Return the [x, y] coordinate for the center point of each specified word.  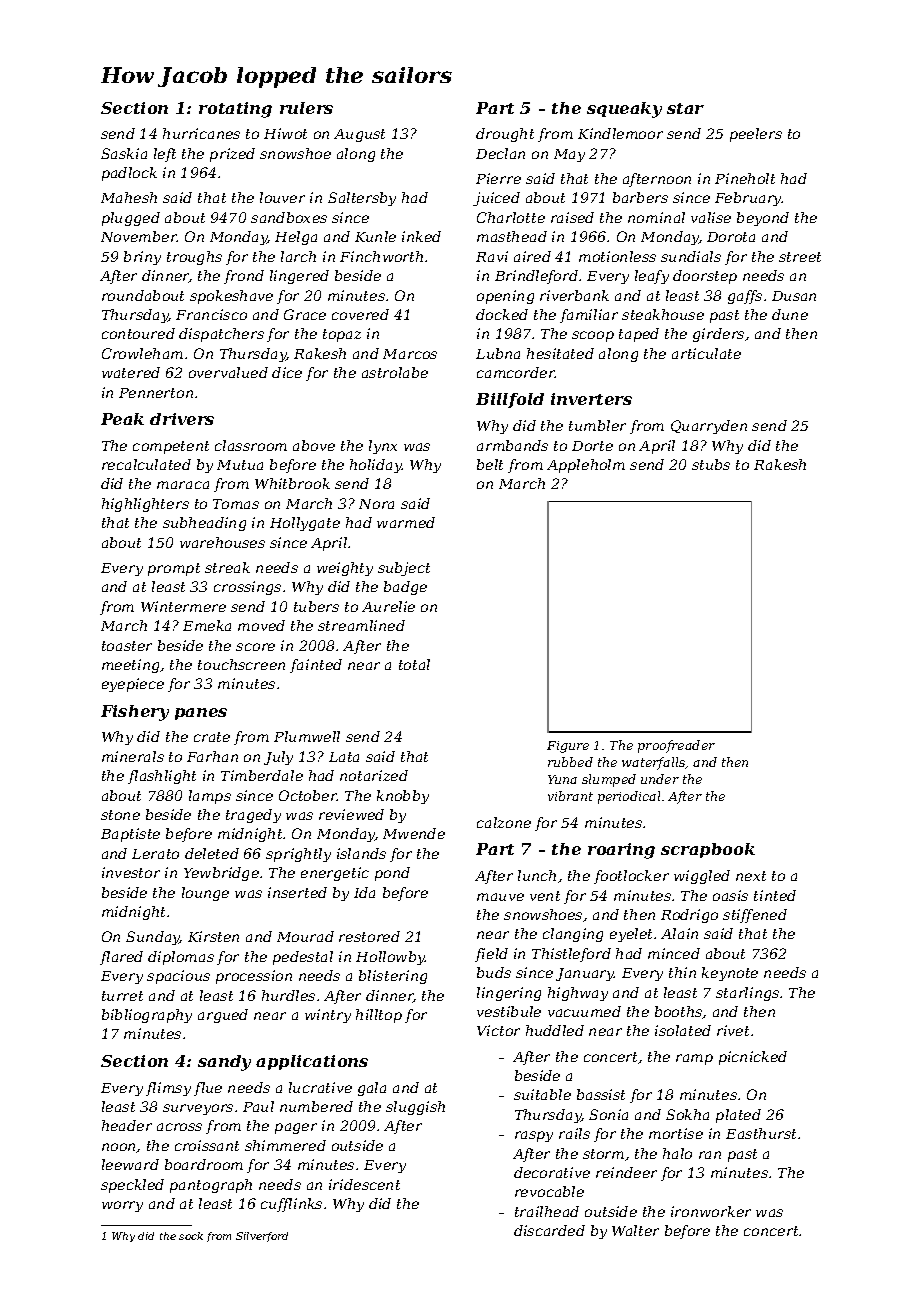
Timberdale [262, 775]
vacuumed [584, 1011]
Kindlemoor [620, 133]
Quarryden [709, 427]
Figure [568, 747]
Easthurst [761, 1133]
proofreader [676, 746]
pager [296, 1128]
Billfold [510, 400]
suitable [542, 1094]
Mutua [240, 465]
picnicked [753, 1058]
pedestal [303, 958]
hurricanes [201, 133]
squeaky [624, 110]
